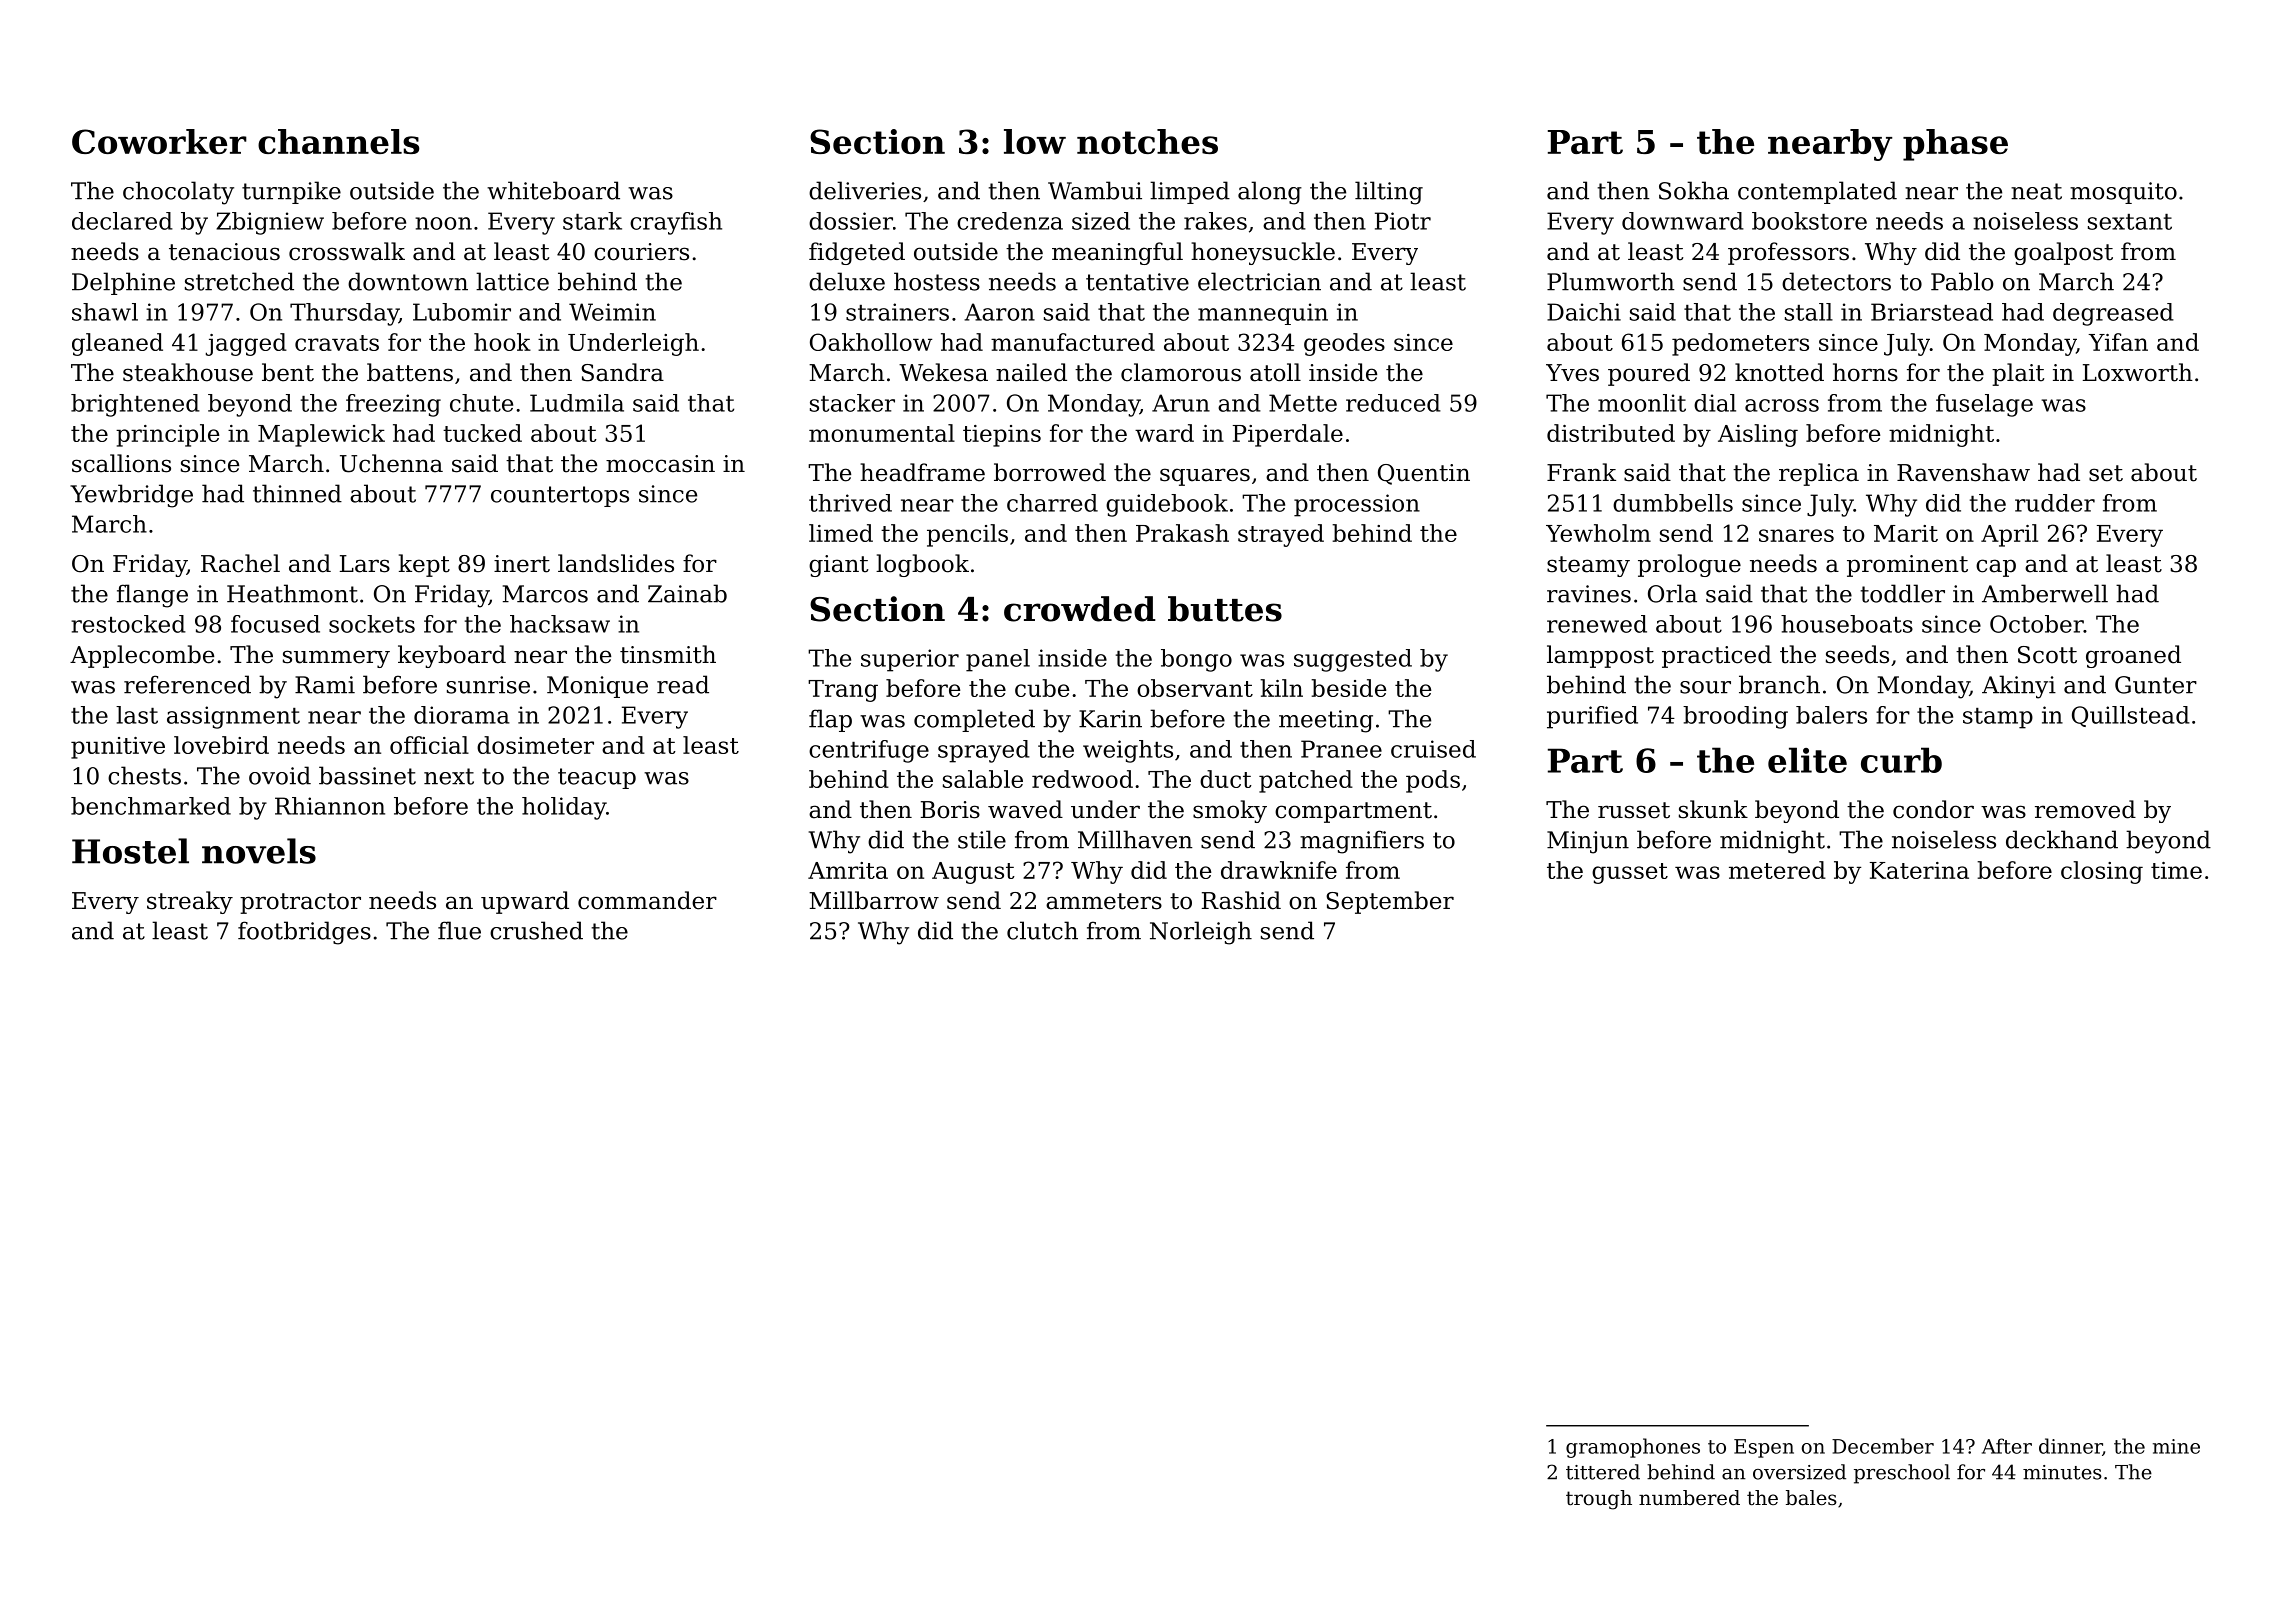  Describe the element at coordinates (535, 745) in the page. I see `dosimeter` at that location.
